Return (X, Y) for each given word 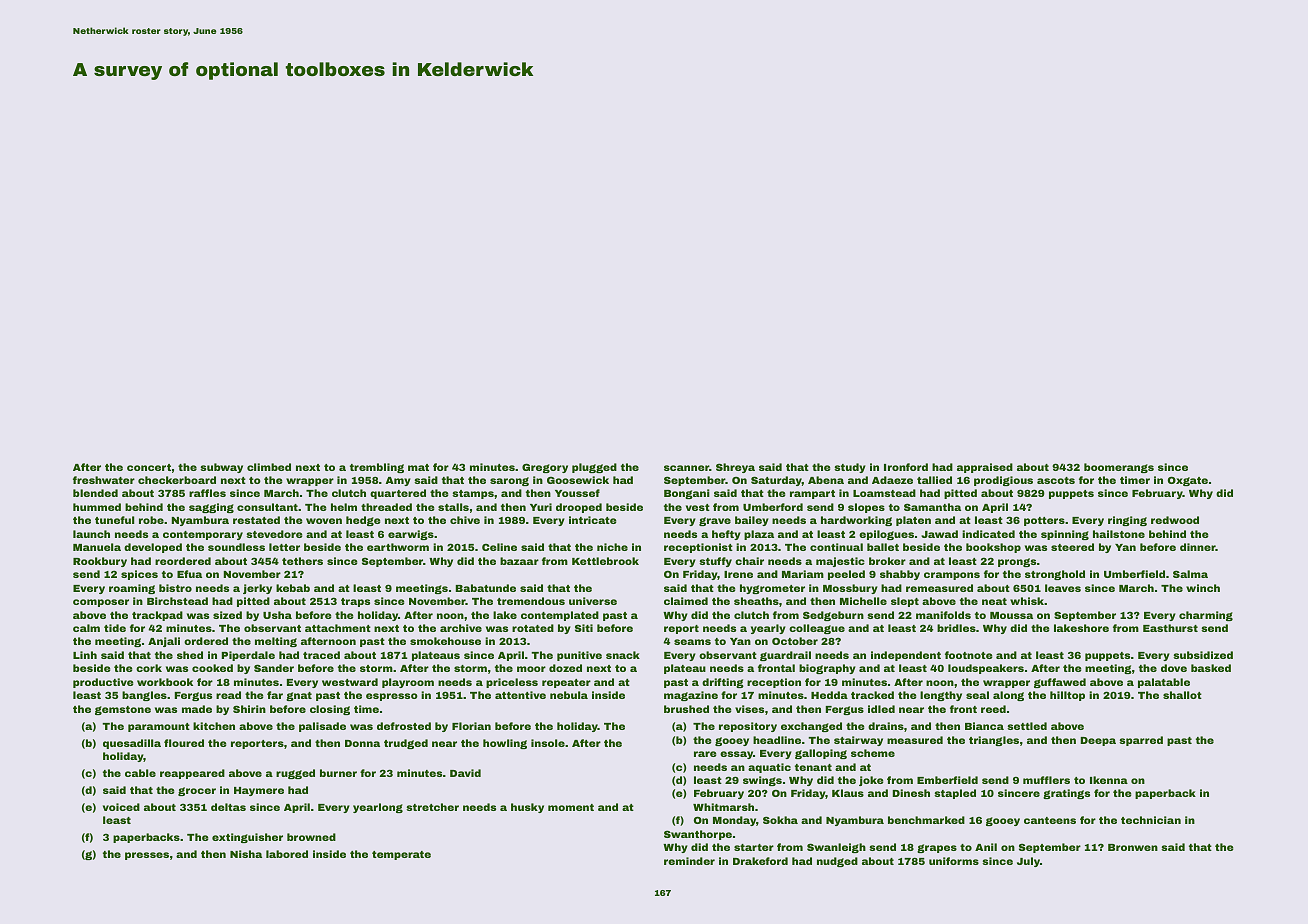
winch (1203, 588)
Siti (584, 628)
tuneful (114, 520)
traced (321, 655)
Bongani (687, 494)
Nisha (246, 854)
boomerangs (1119, 468)
